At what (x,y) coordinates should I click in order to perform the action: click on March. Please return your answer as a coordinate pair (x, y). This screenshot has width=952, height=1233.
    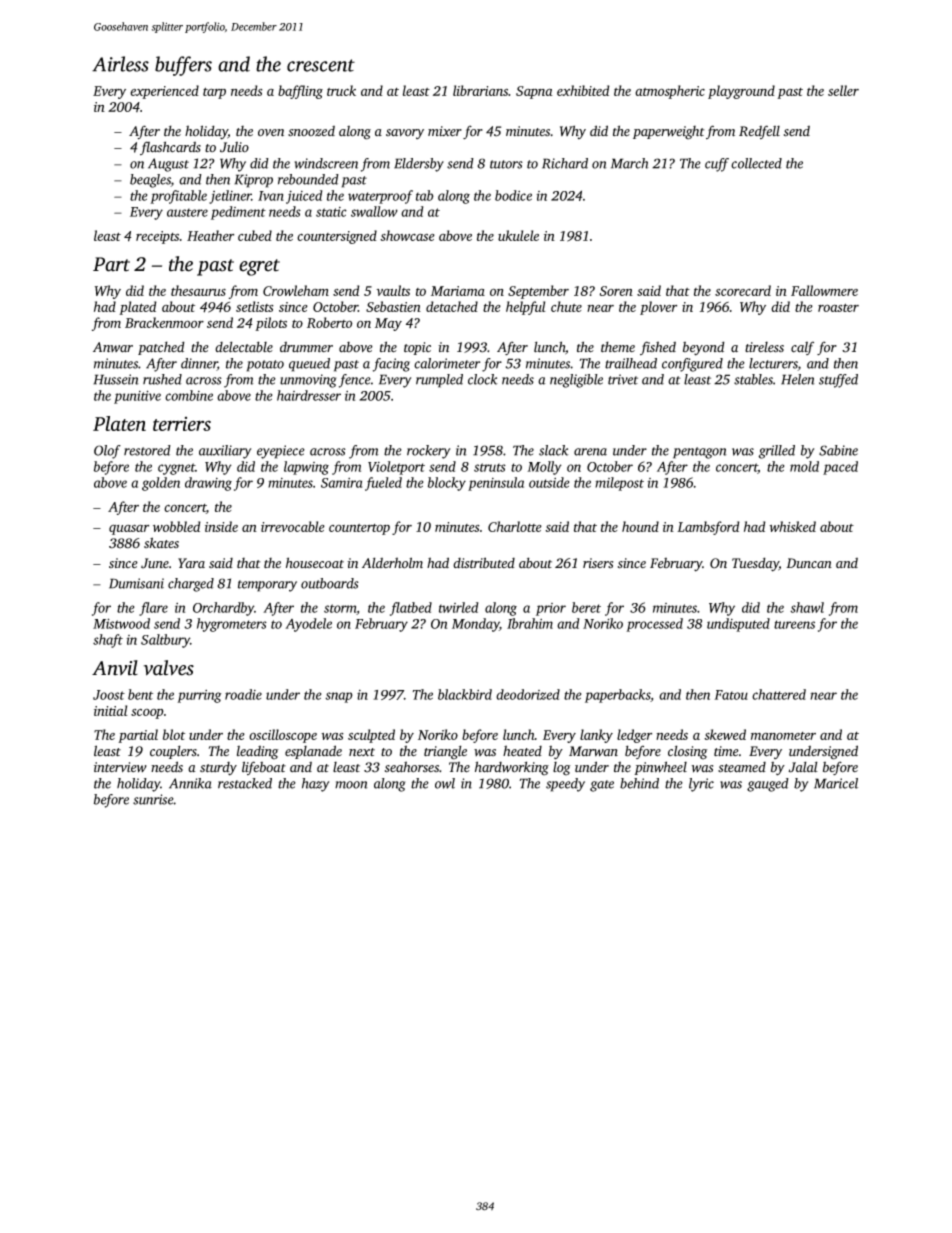
    Looking at the image, I should click on (630, 163).
